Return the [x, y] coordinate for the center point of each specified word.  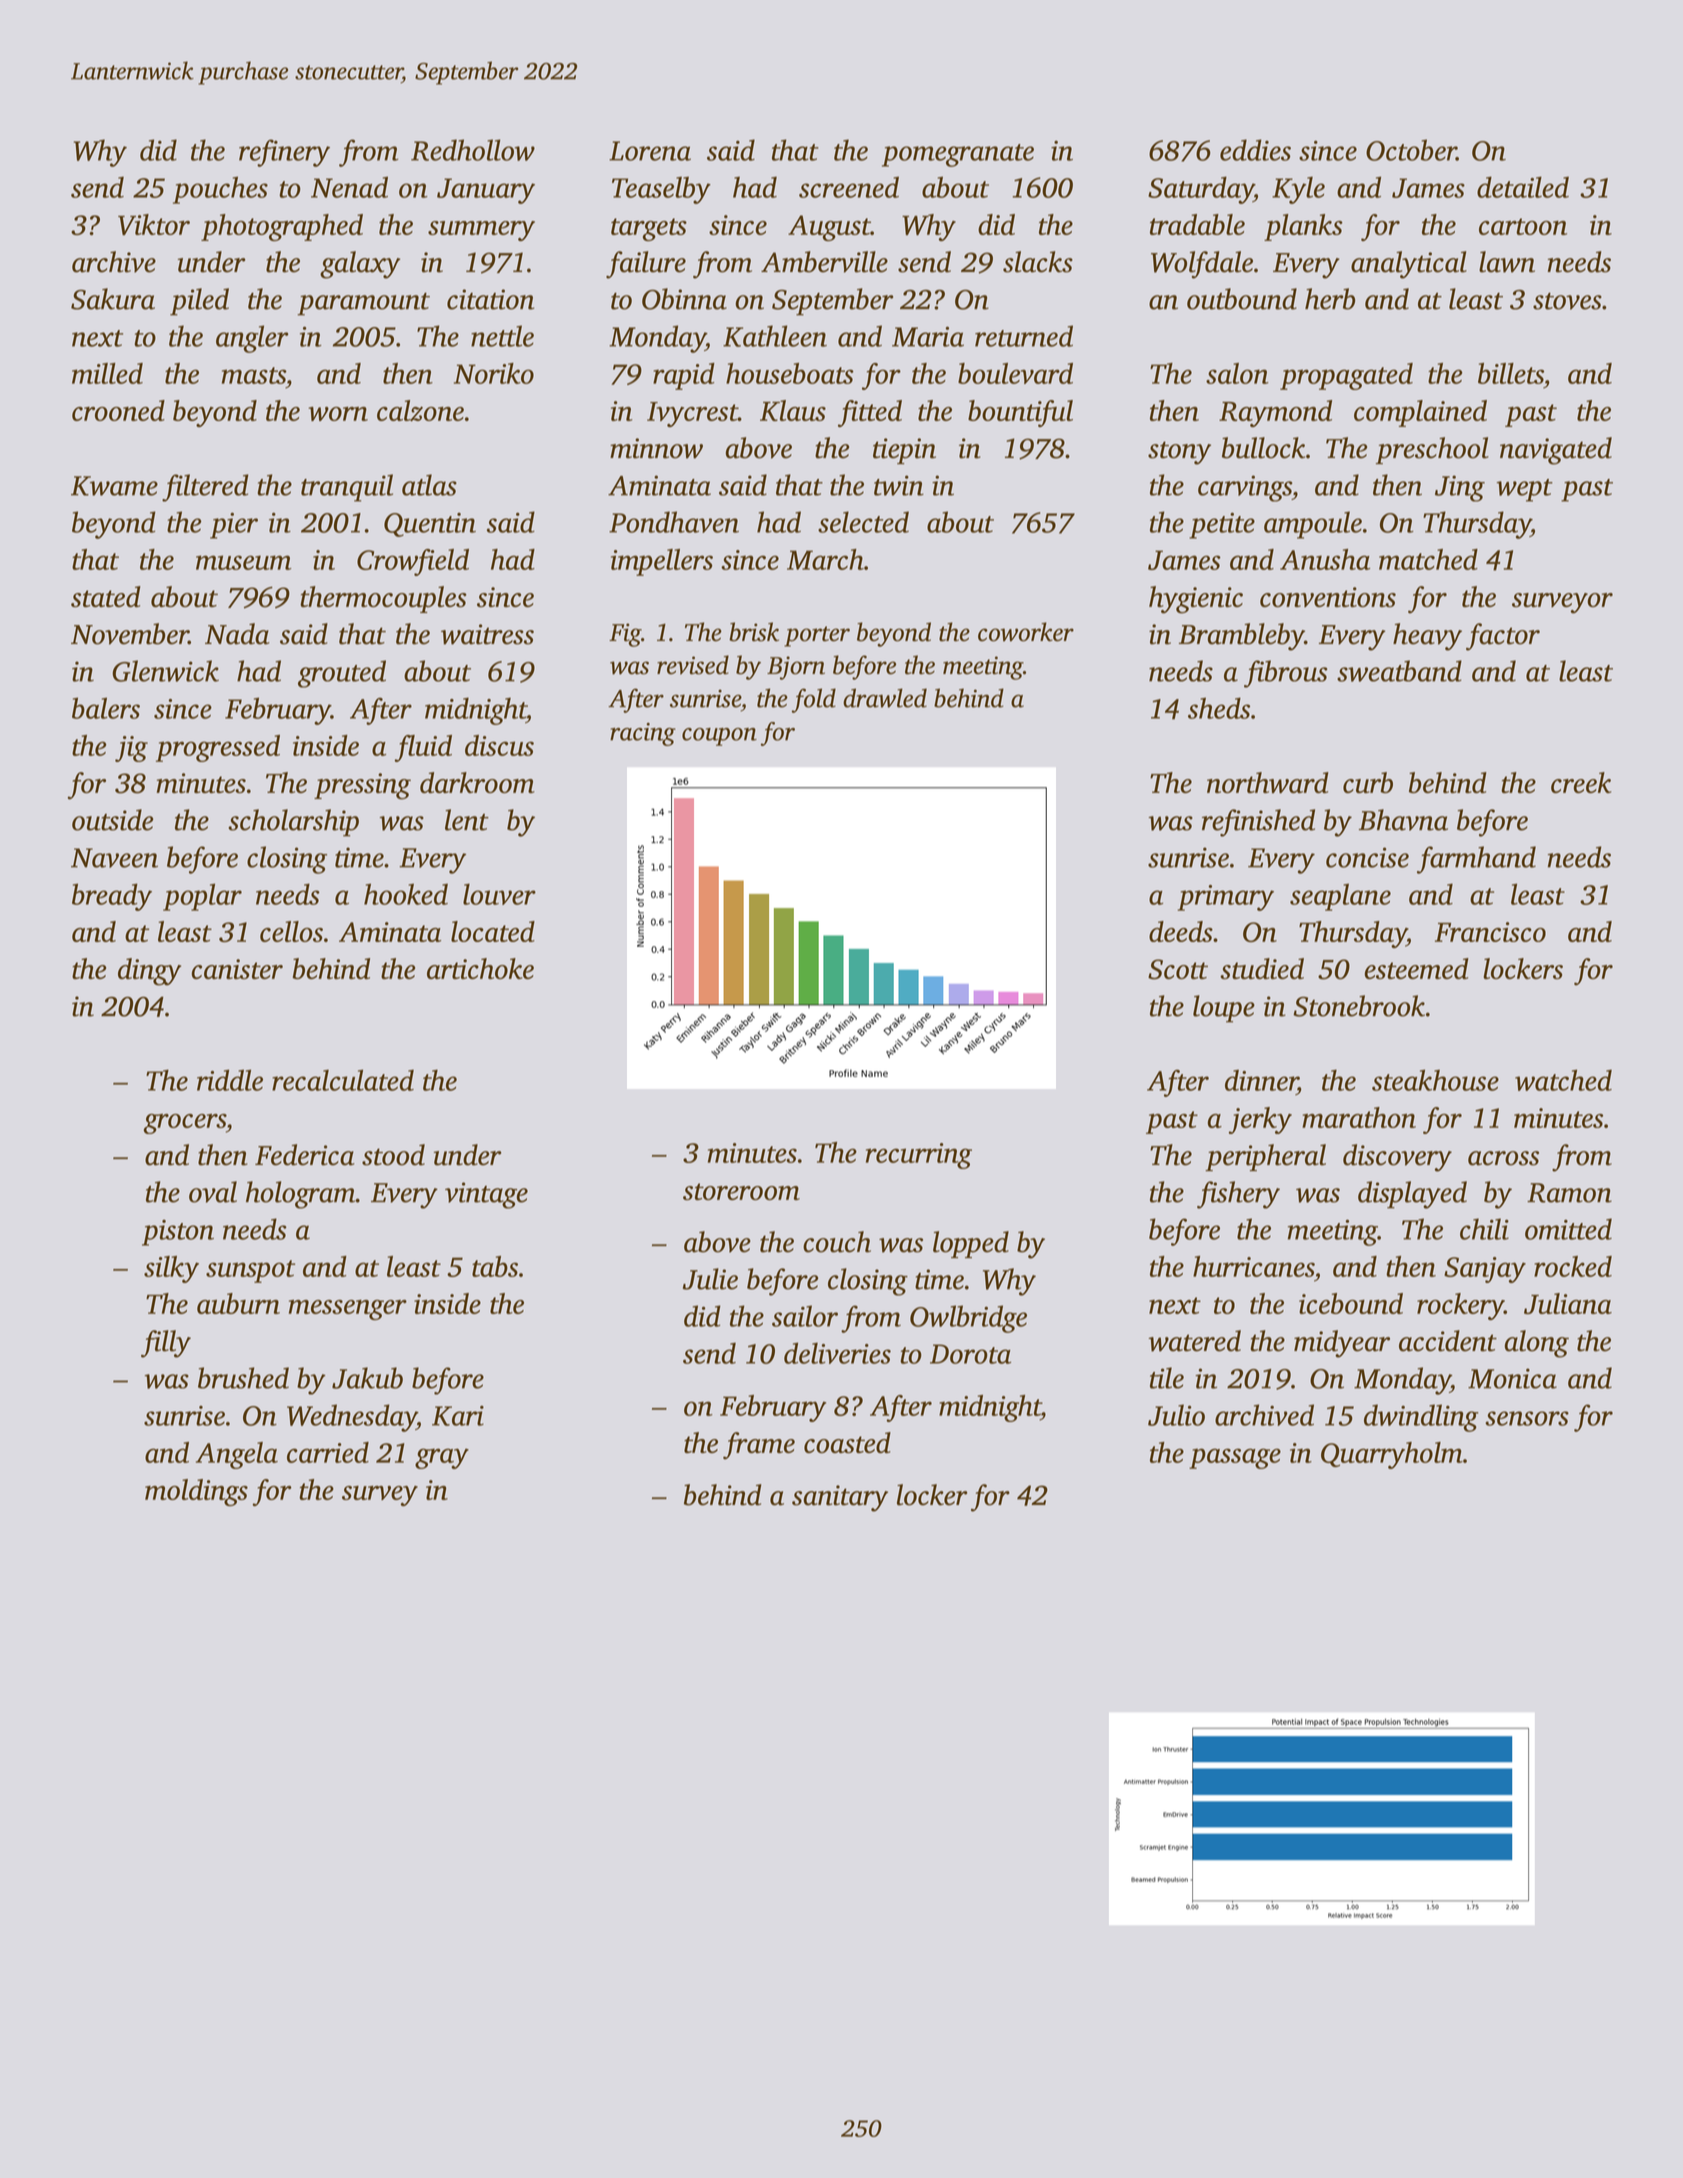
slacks [1038, 262]
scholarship [293, 823]
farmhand [1476, 860]
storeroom [741, 1192]
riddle [230, 1080]
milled [107, 373]
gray [442, 1458]
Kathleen [775, 336]
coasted [847, 1443]
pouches [220, 190]
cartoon [1523, 226]
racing [643, 734]
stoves [1567, 301]
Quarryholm [1392, 1455]
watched [1563, 1080]
